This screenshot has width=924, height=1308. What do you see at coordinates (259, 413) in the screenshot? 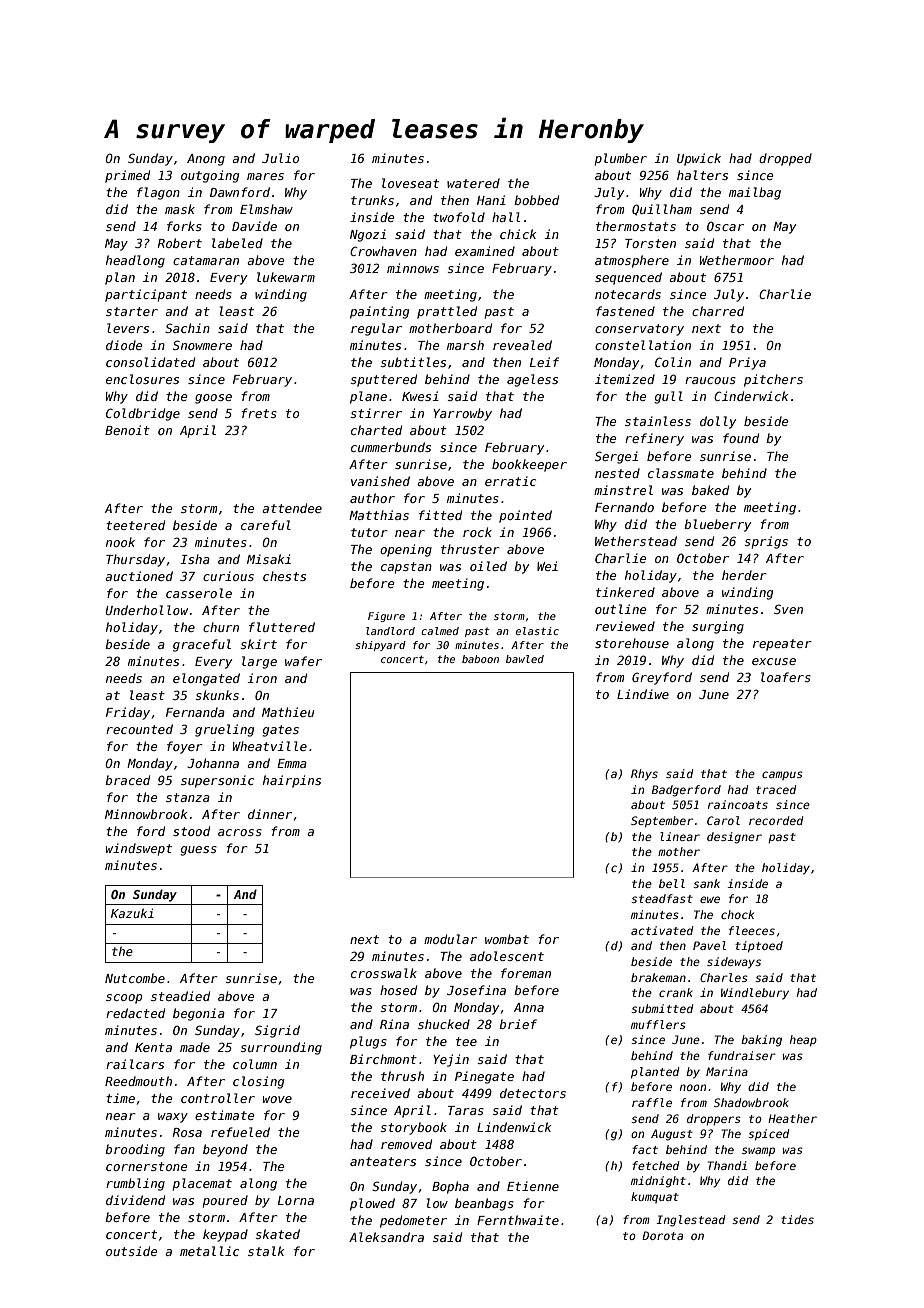
I see `frets` at bounding box center [259, 413].
